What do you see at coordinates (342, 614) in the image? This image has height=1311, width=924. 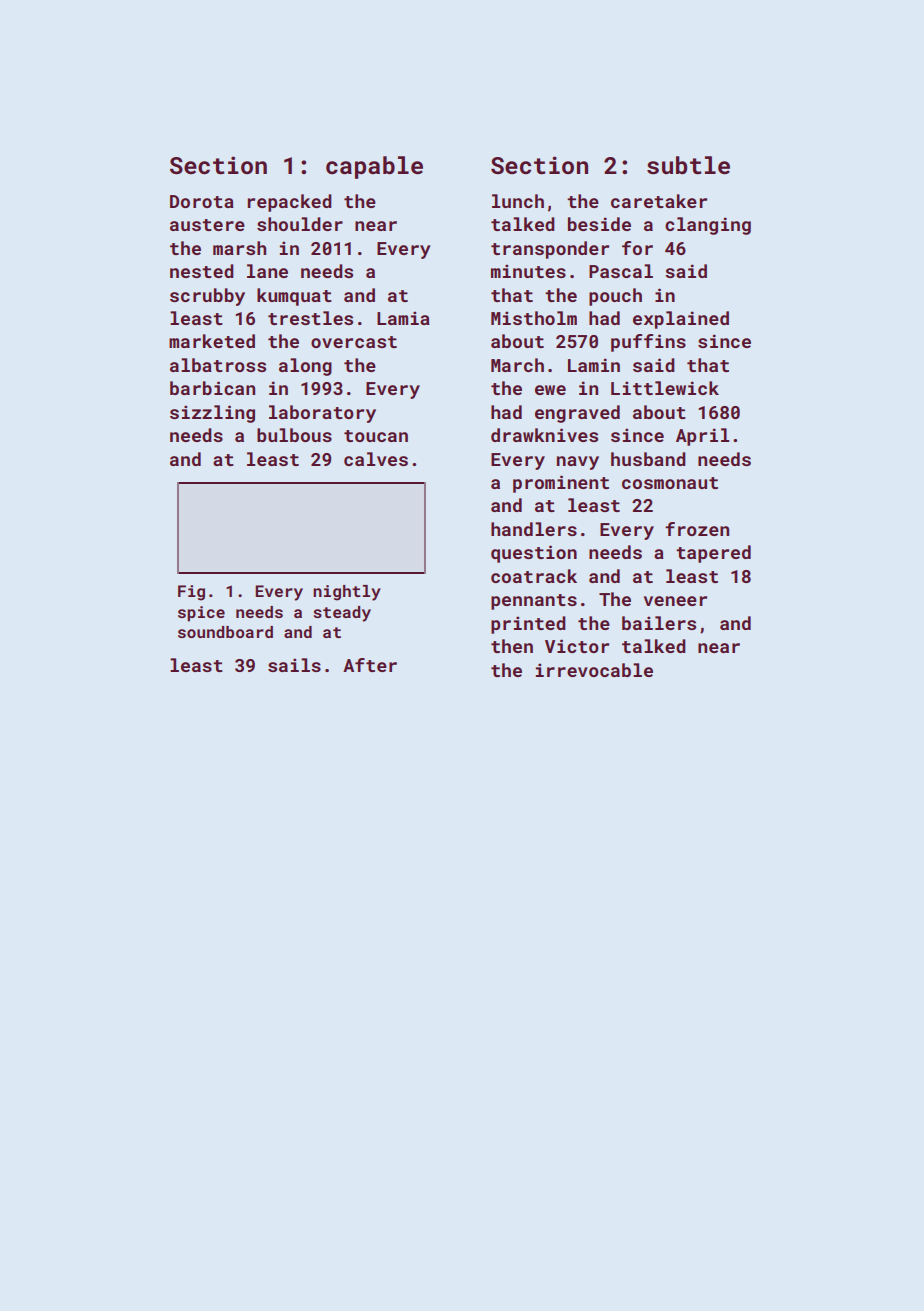 I see `steady` at bounding box center [342, 614].
